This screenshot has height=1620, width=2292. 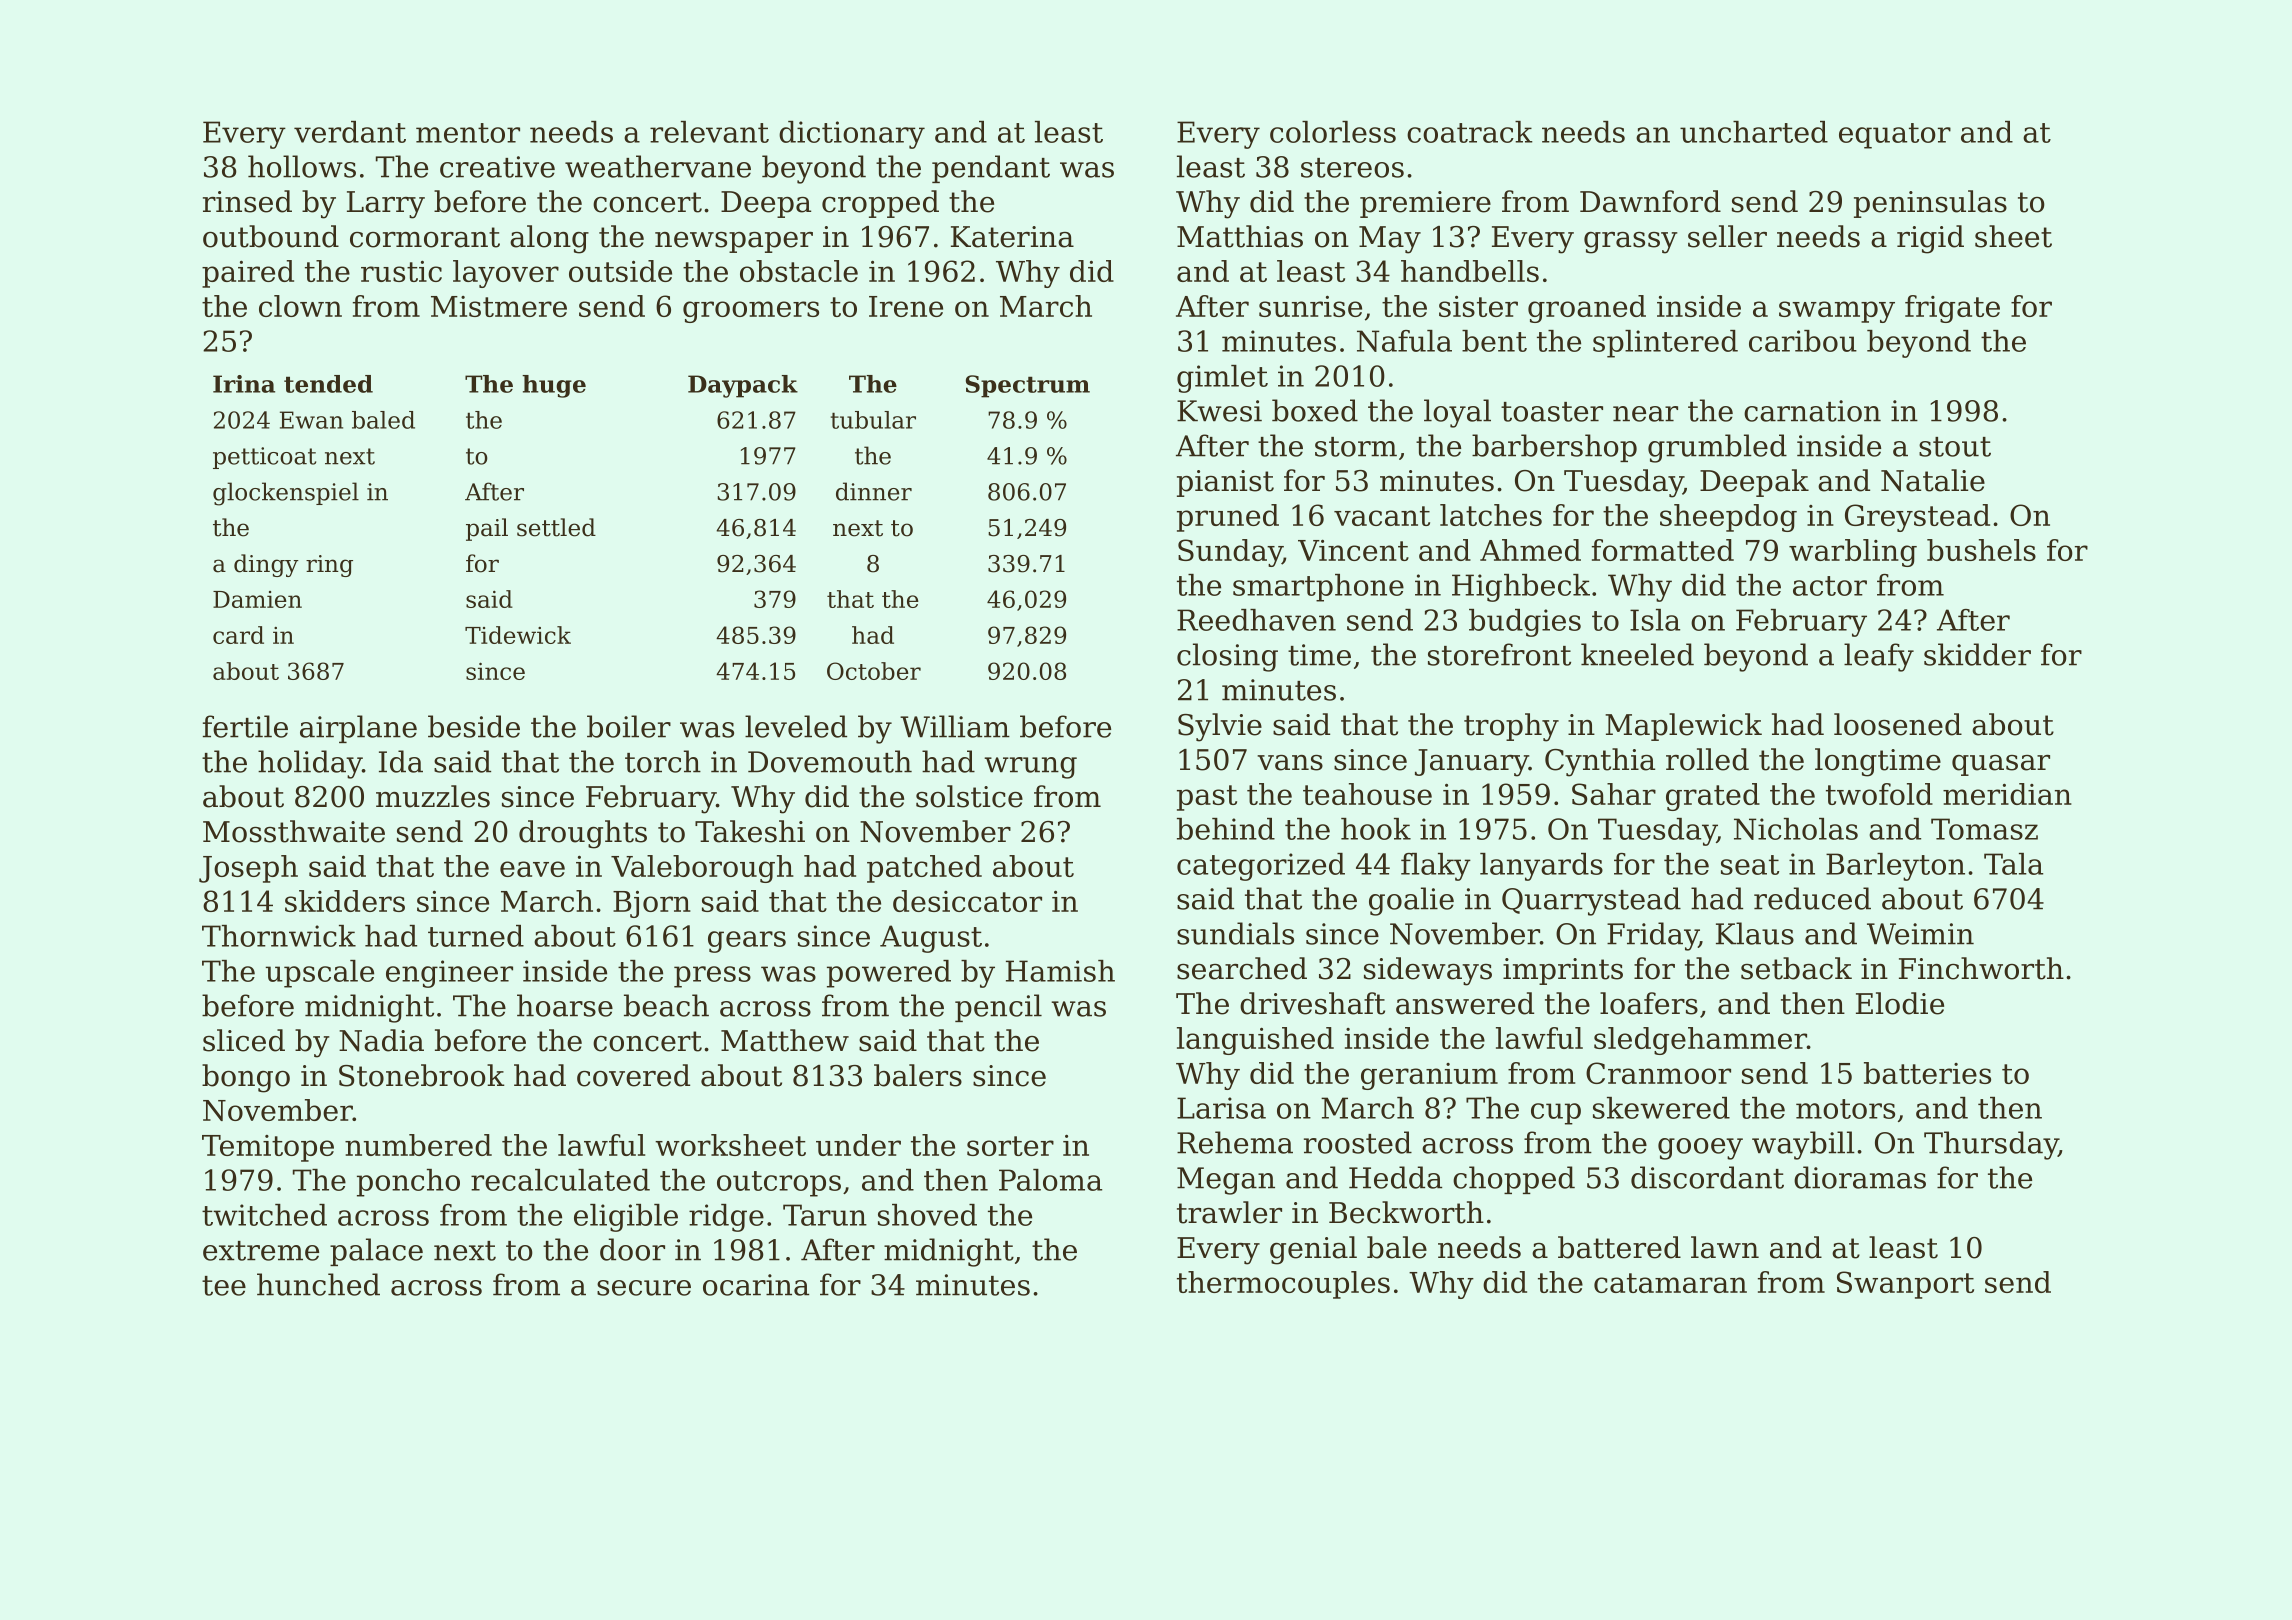 I want to click on secure, so click(x=644, y=1288).
